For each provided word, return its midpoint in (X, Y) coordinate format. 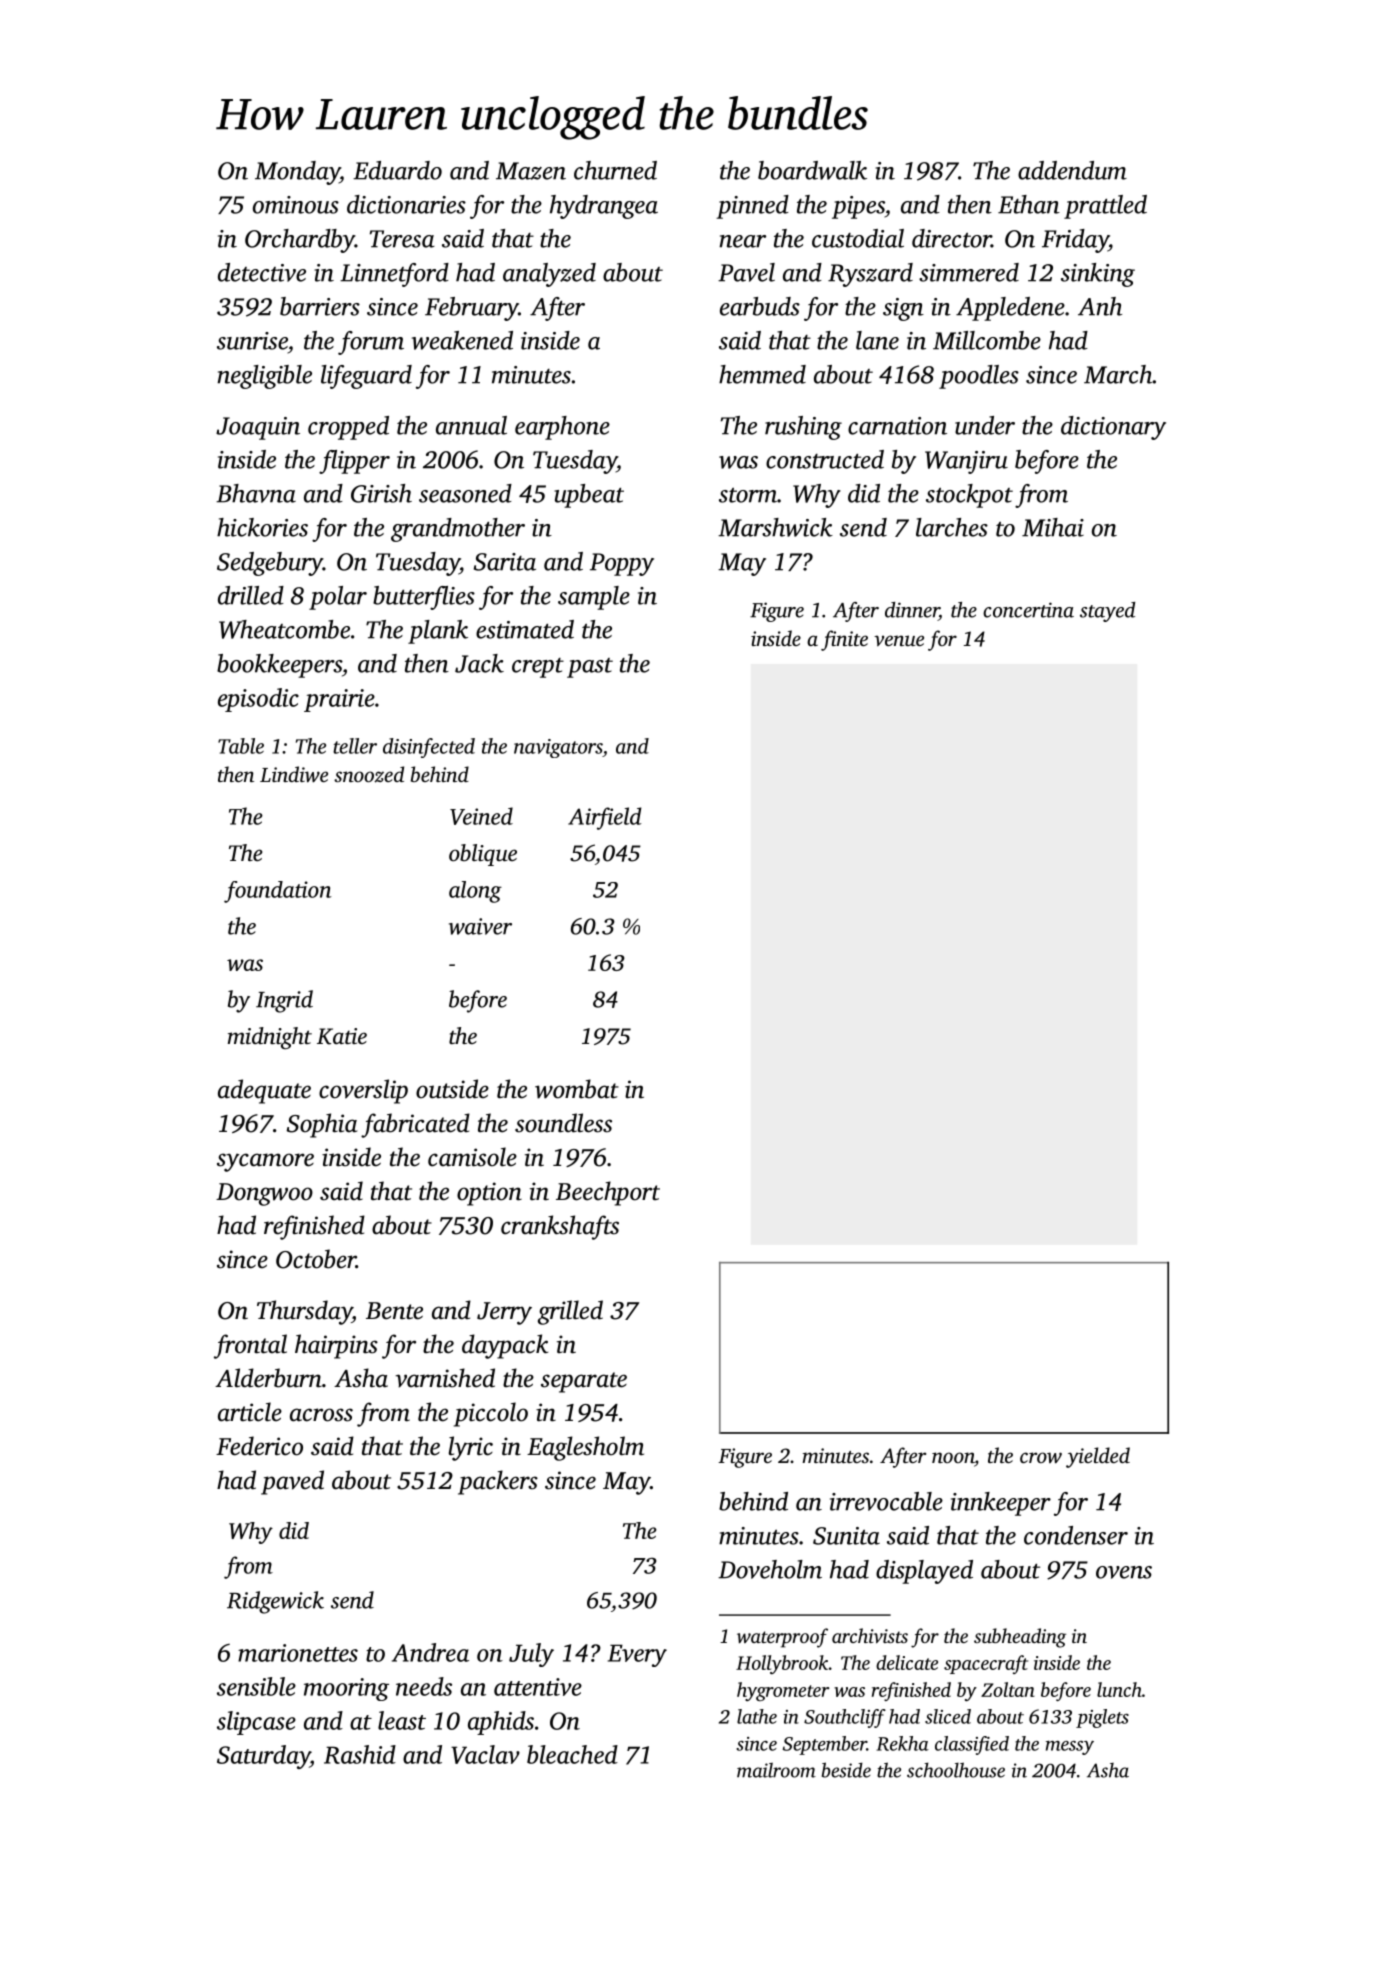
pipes (858, 207)
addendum (1072, 170)
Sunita (846, 1536)
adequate (264, 1091)
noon (953, 1459)
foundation (278, 892)
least (402, 1720)
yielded (1098, 1457)
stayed (1107, 612)
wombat (577, 1089)
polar (338, 598)
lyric (471, 1448)
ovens (1124, 1572)
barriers (320, 306)
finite (844, 640)
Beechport (608, 1193)
